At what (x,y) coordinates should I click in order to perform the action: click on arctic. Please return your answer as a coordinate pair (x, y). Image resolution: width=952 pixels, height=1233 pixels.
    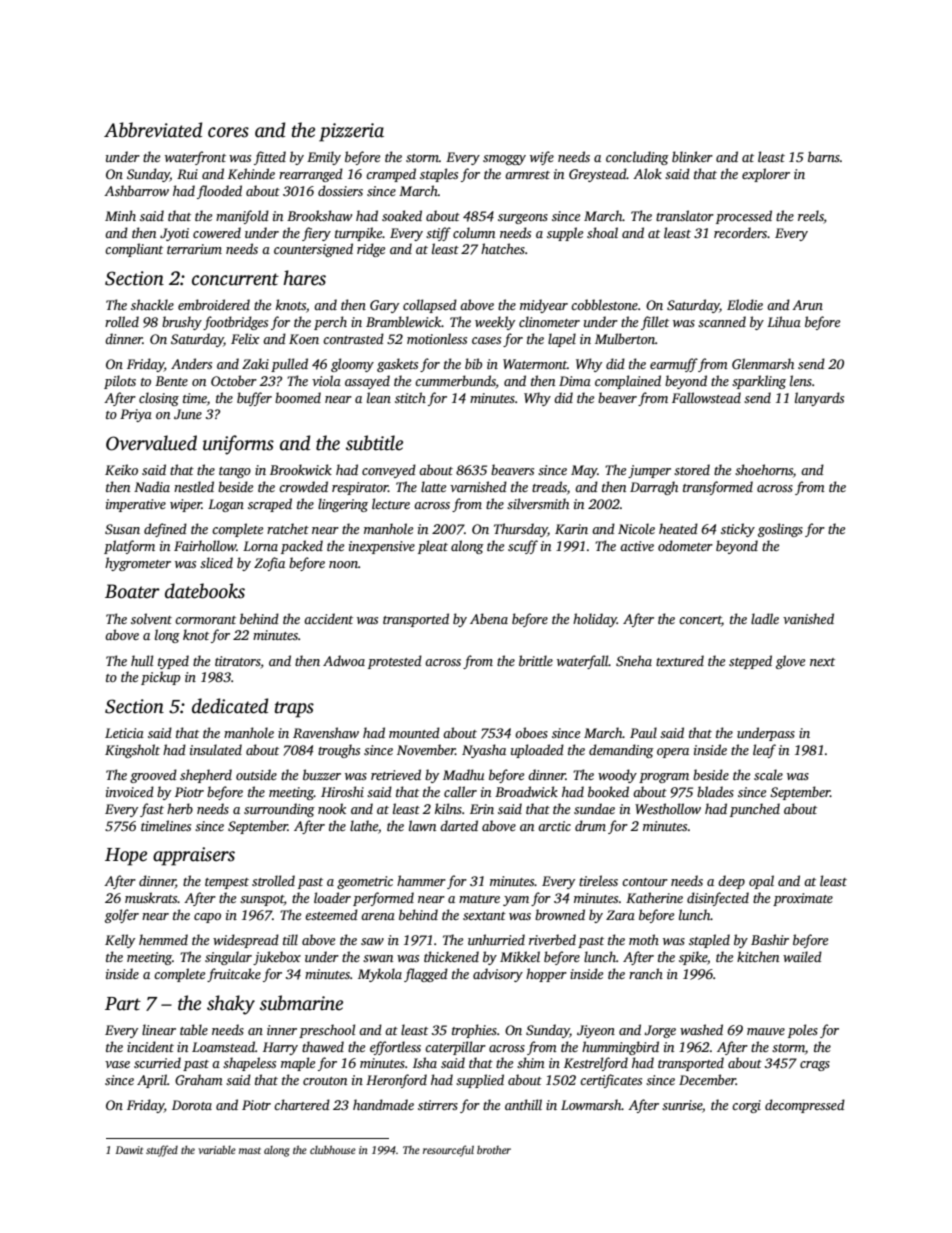
    Looking at the image, I should click on (554, 826).
